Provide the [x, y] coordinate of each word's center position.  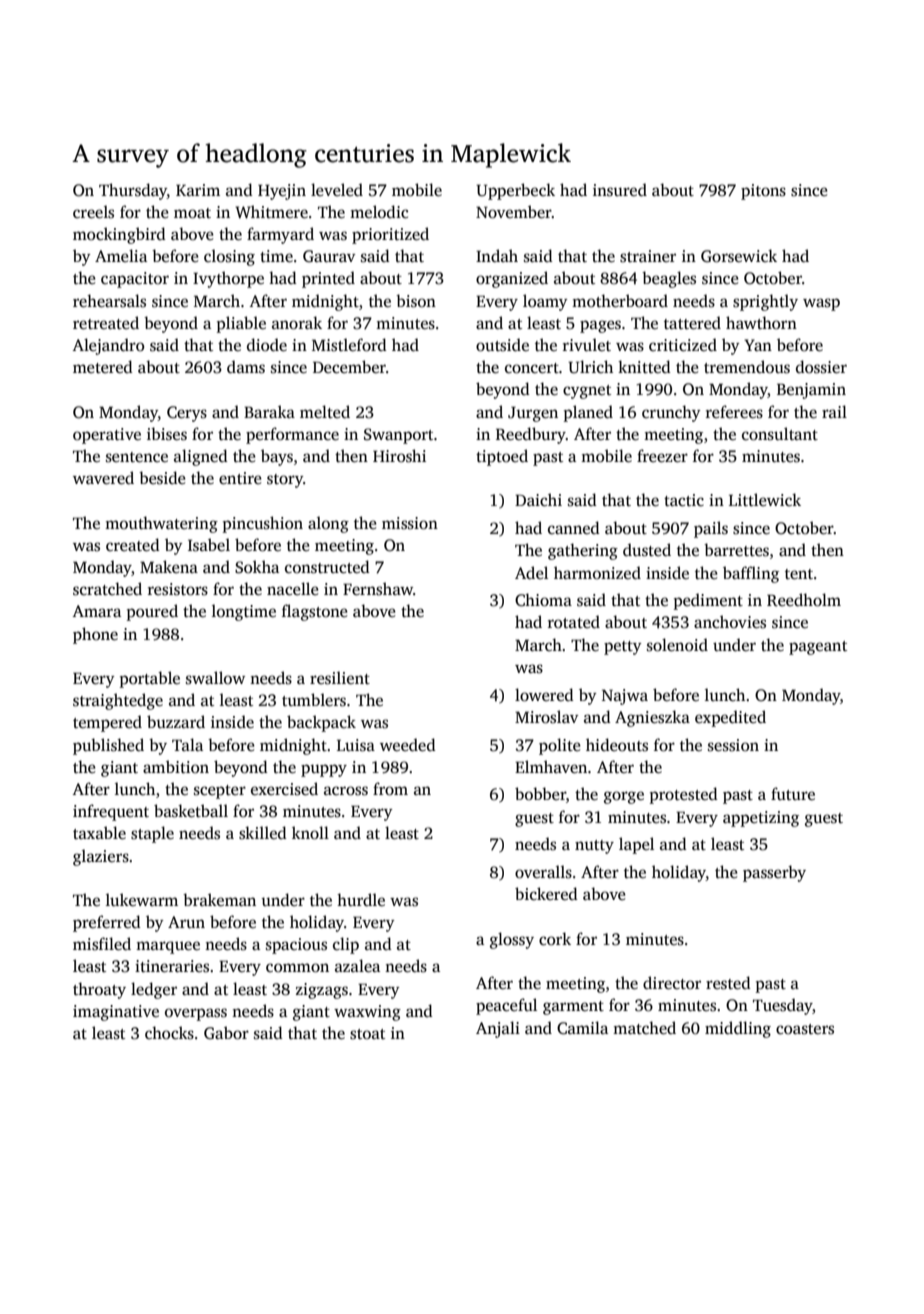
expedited [730, 718]
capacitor [135, 280]
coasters [805, 1029]
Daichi [538, 500]
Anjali [498, 1029]
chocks [169, 1033]
